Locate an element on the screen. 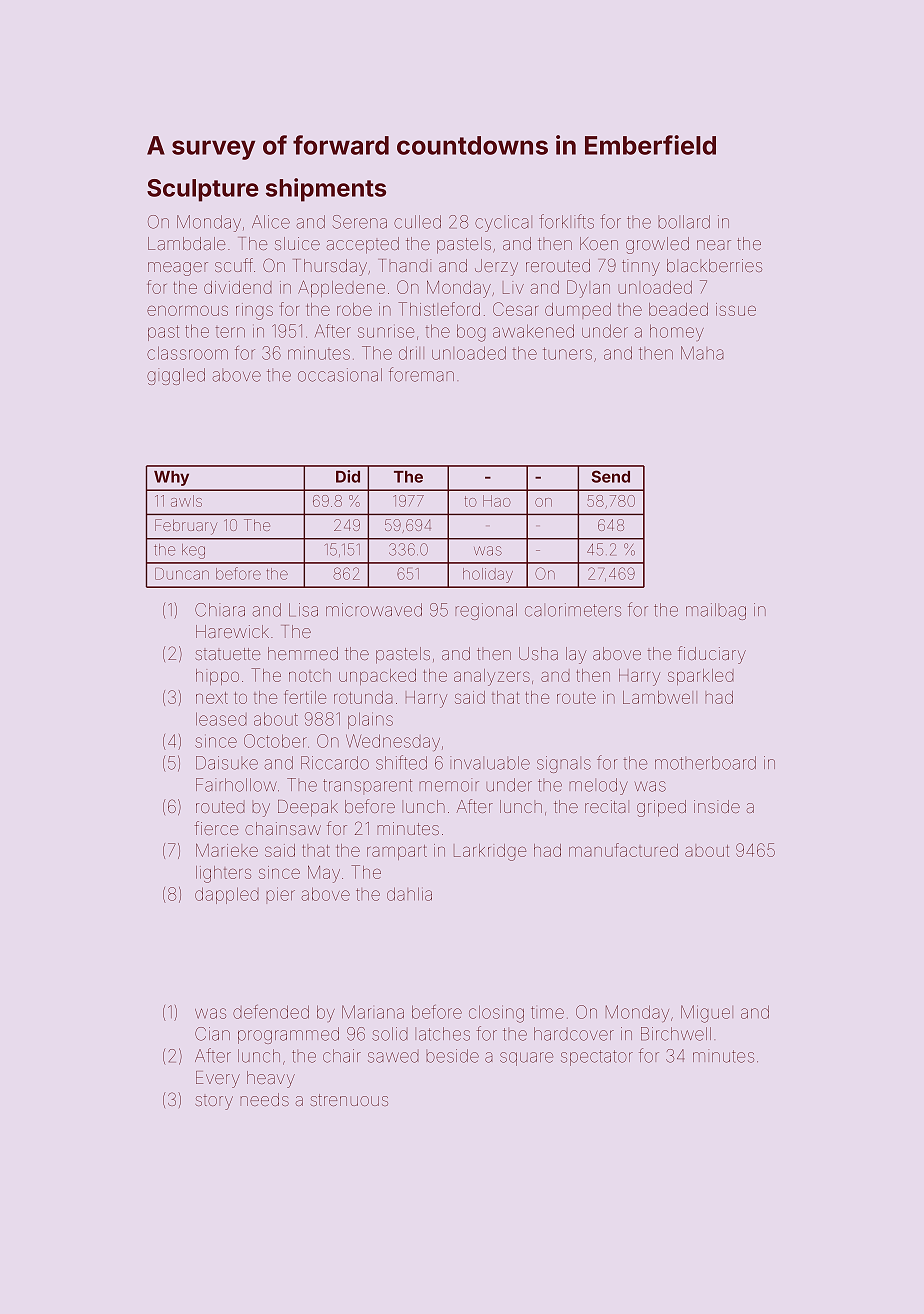 This screenshot has width=924, height=1314. October is located at coordinates (275, 741).
